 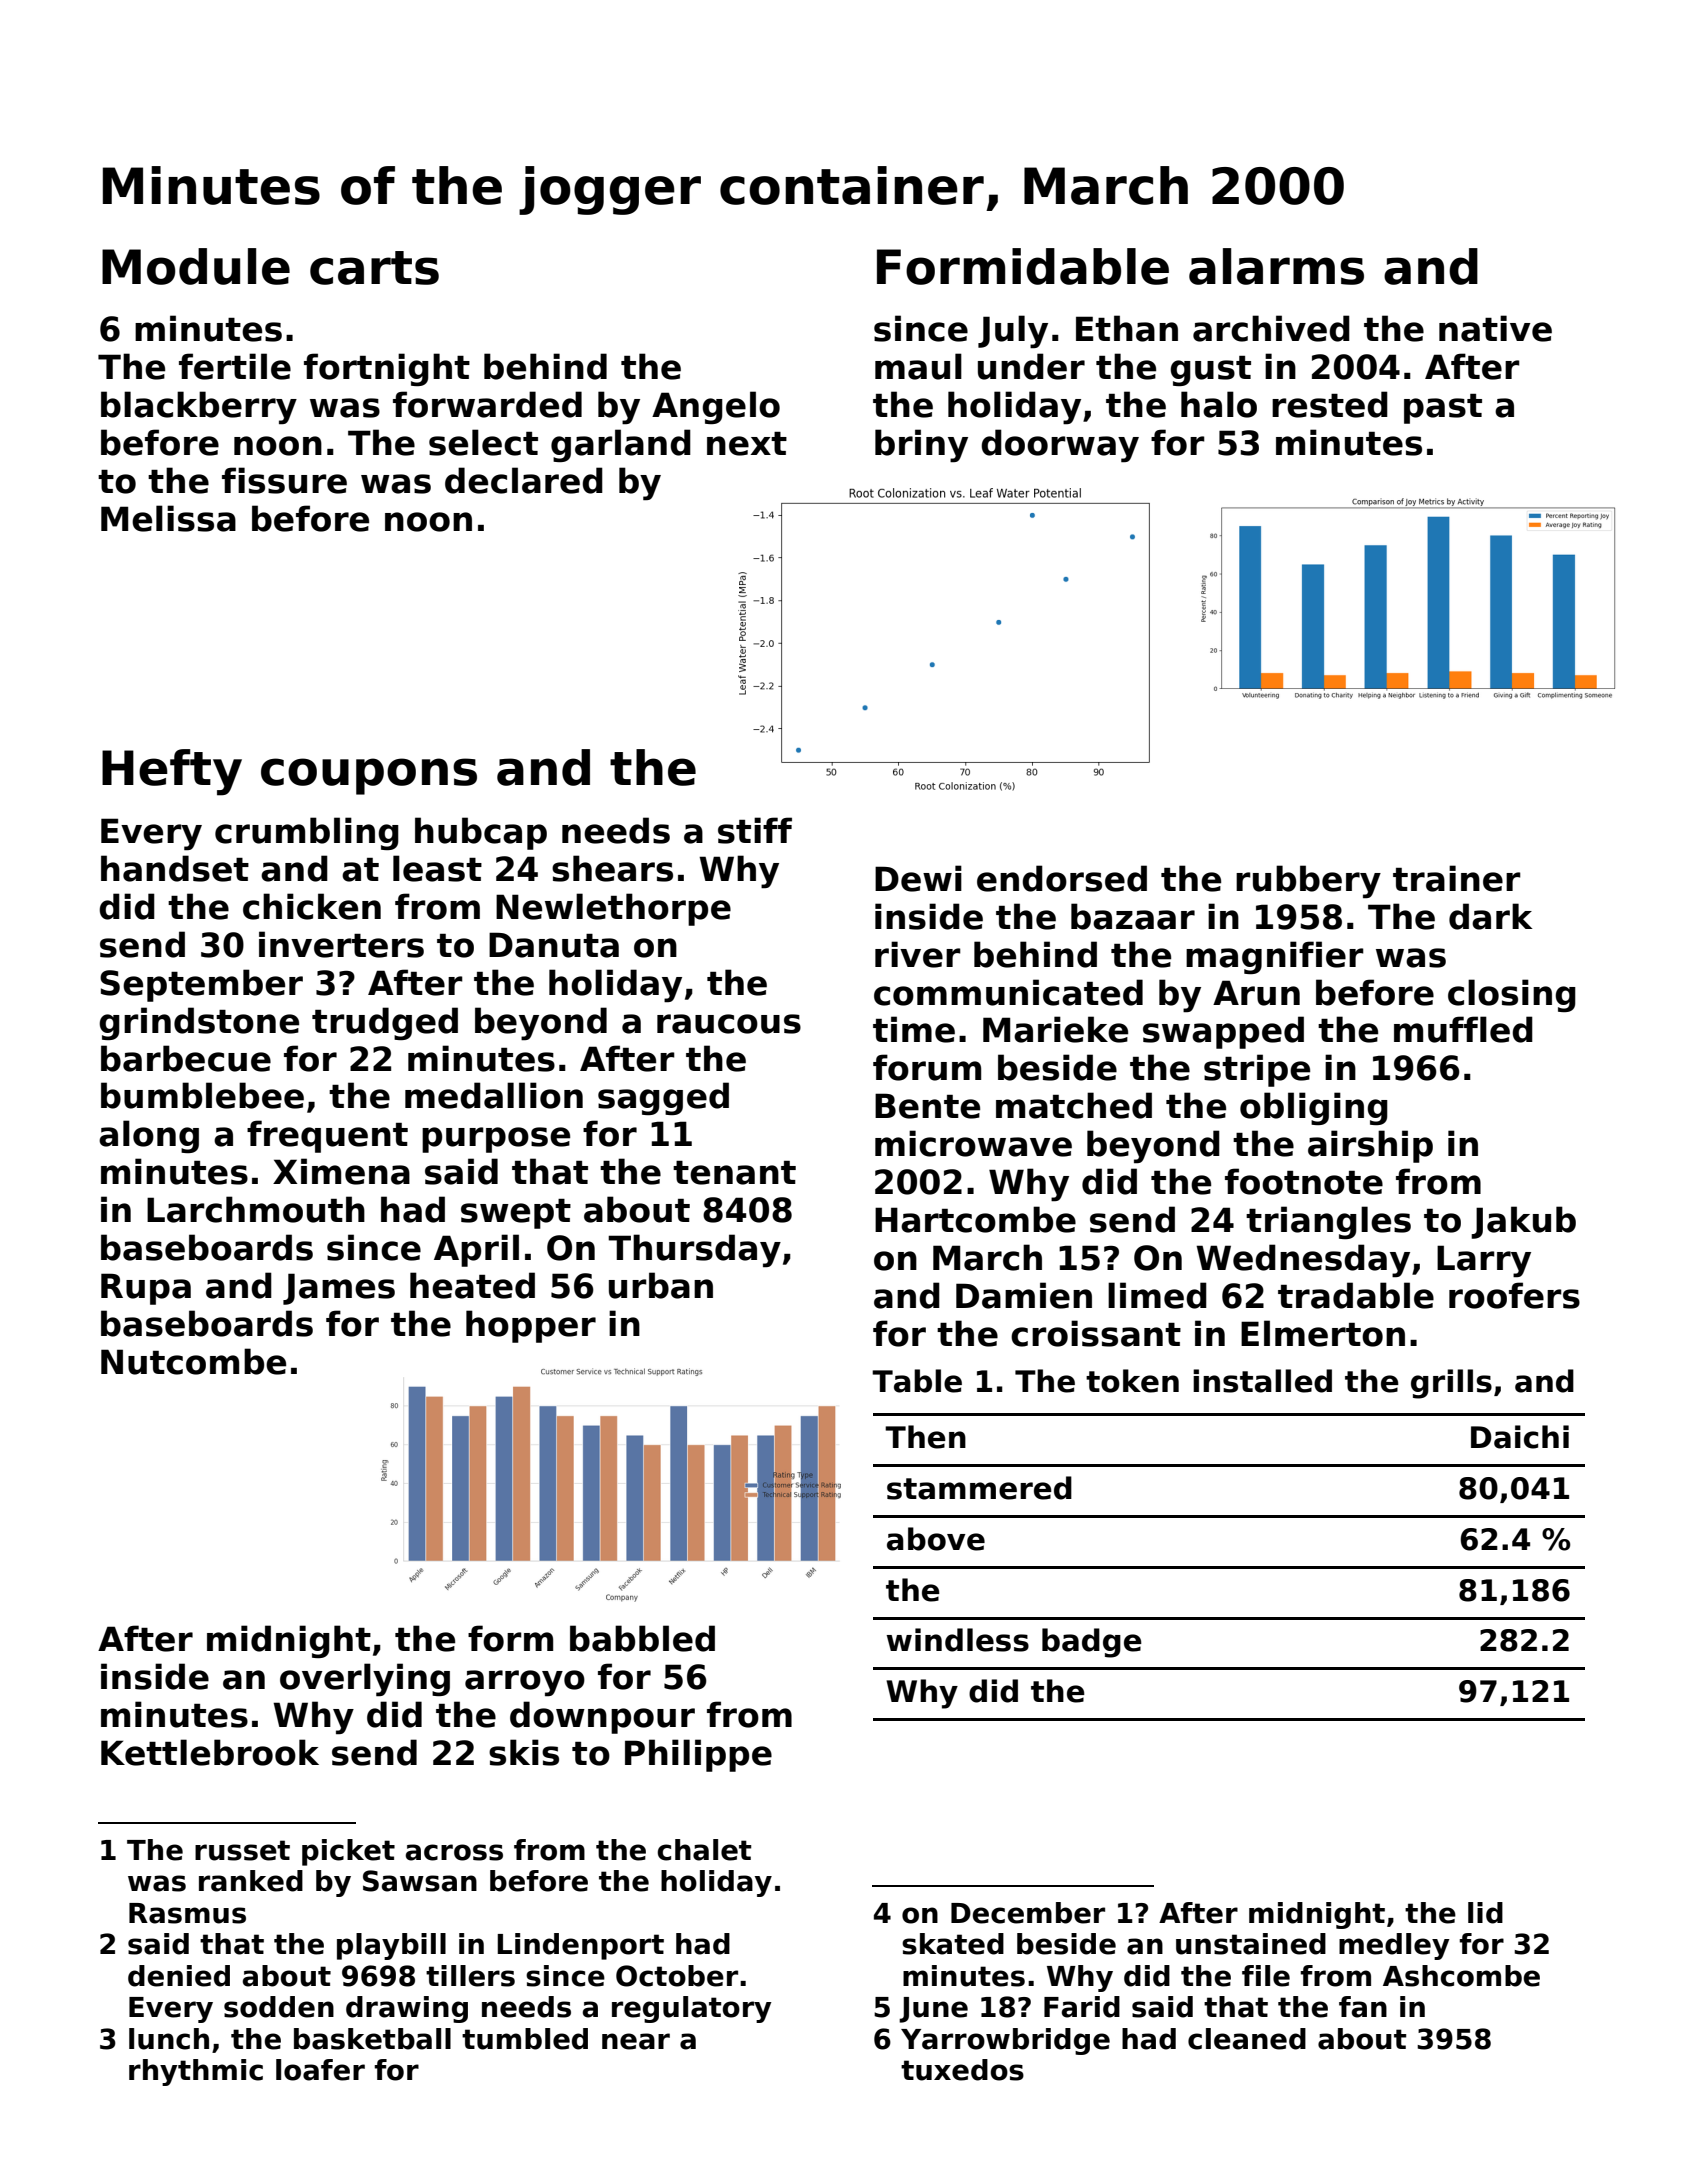 What do you see at coordinates (979, 1488) in the image?
I see `stammered` at bounding box center [979, 1488].
